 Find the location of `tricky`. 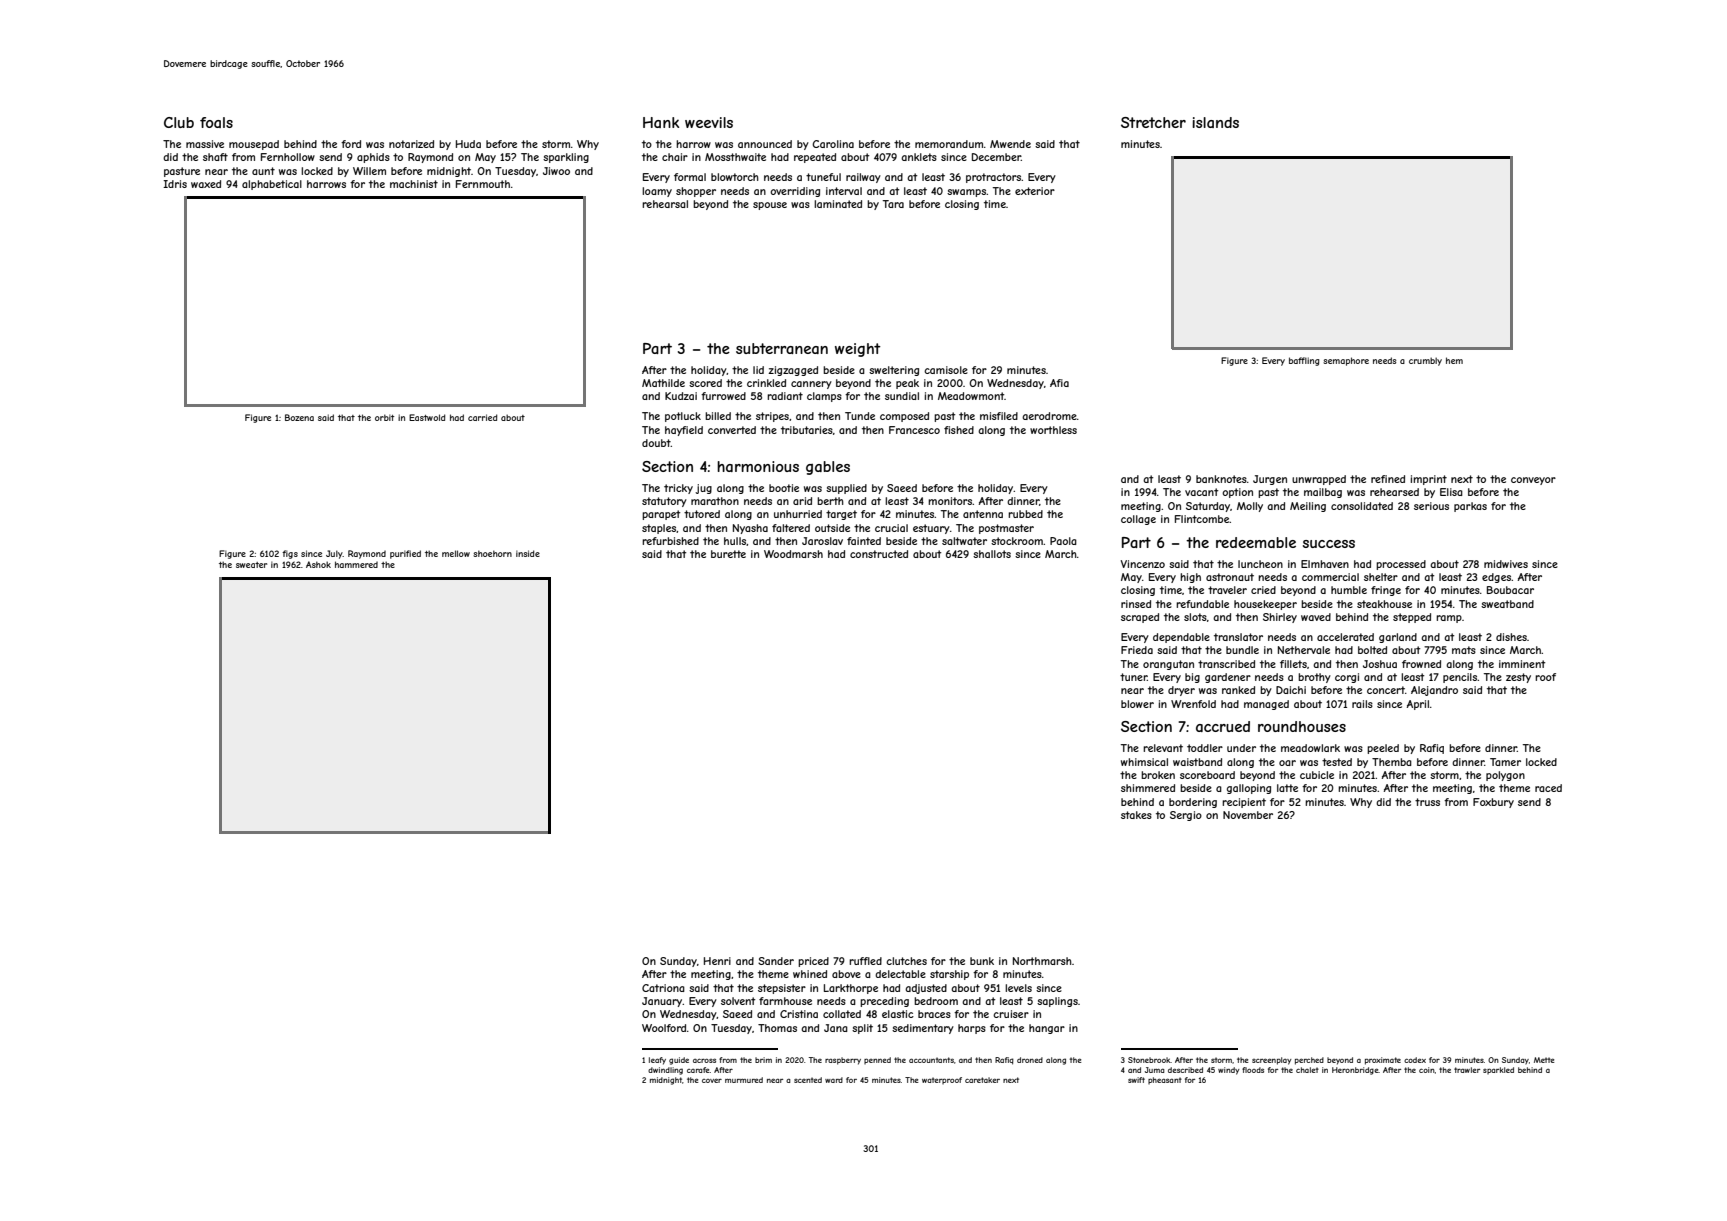

tricky is located at coordinates (678, 489).
